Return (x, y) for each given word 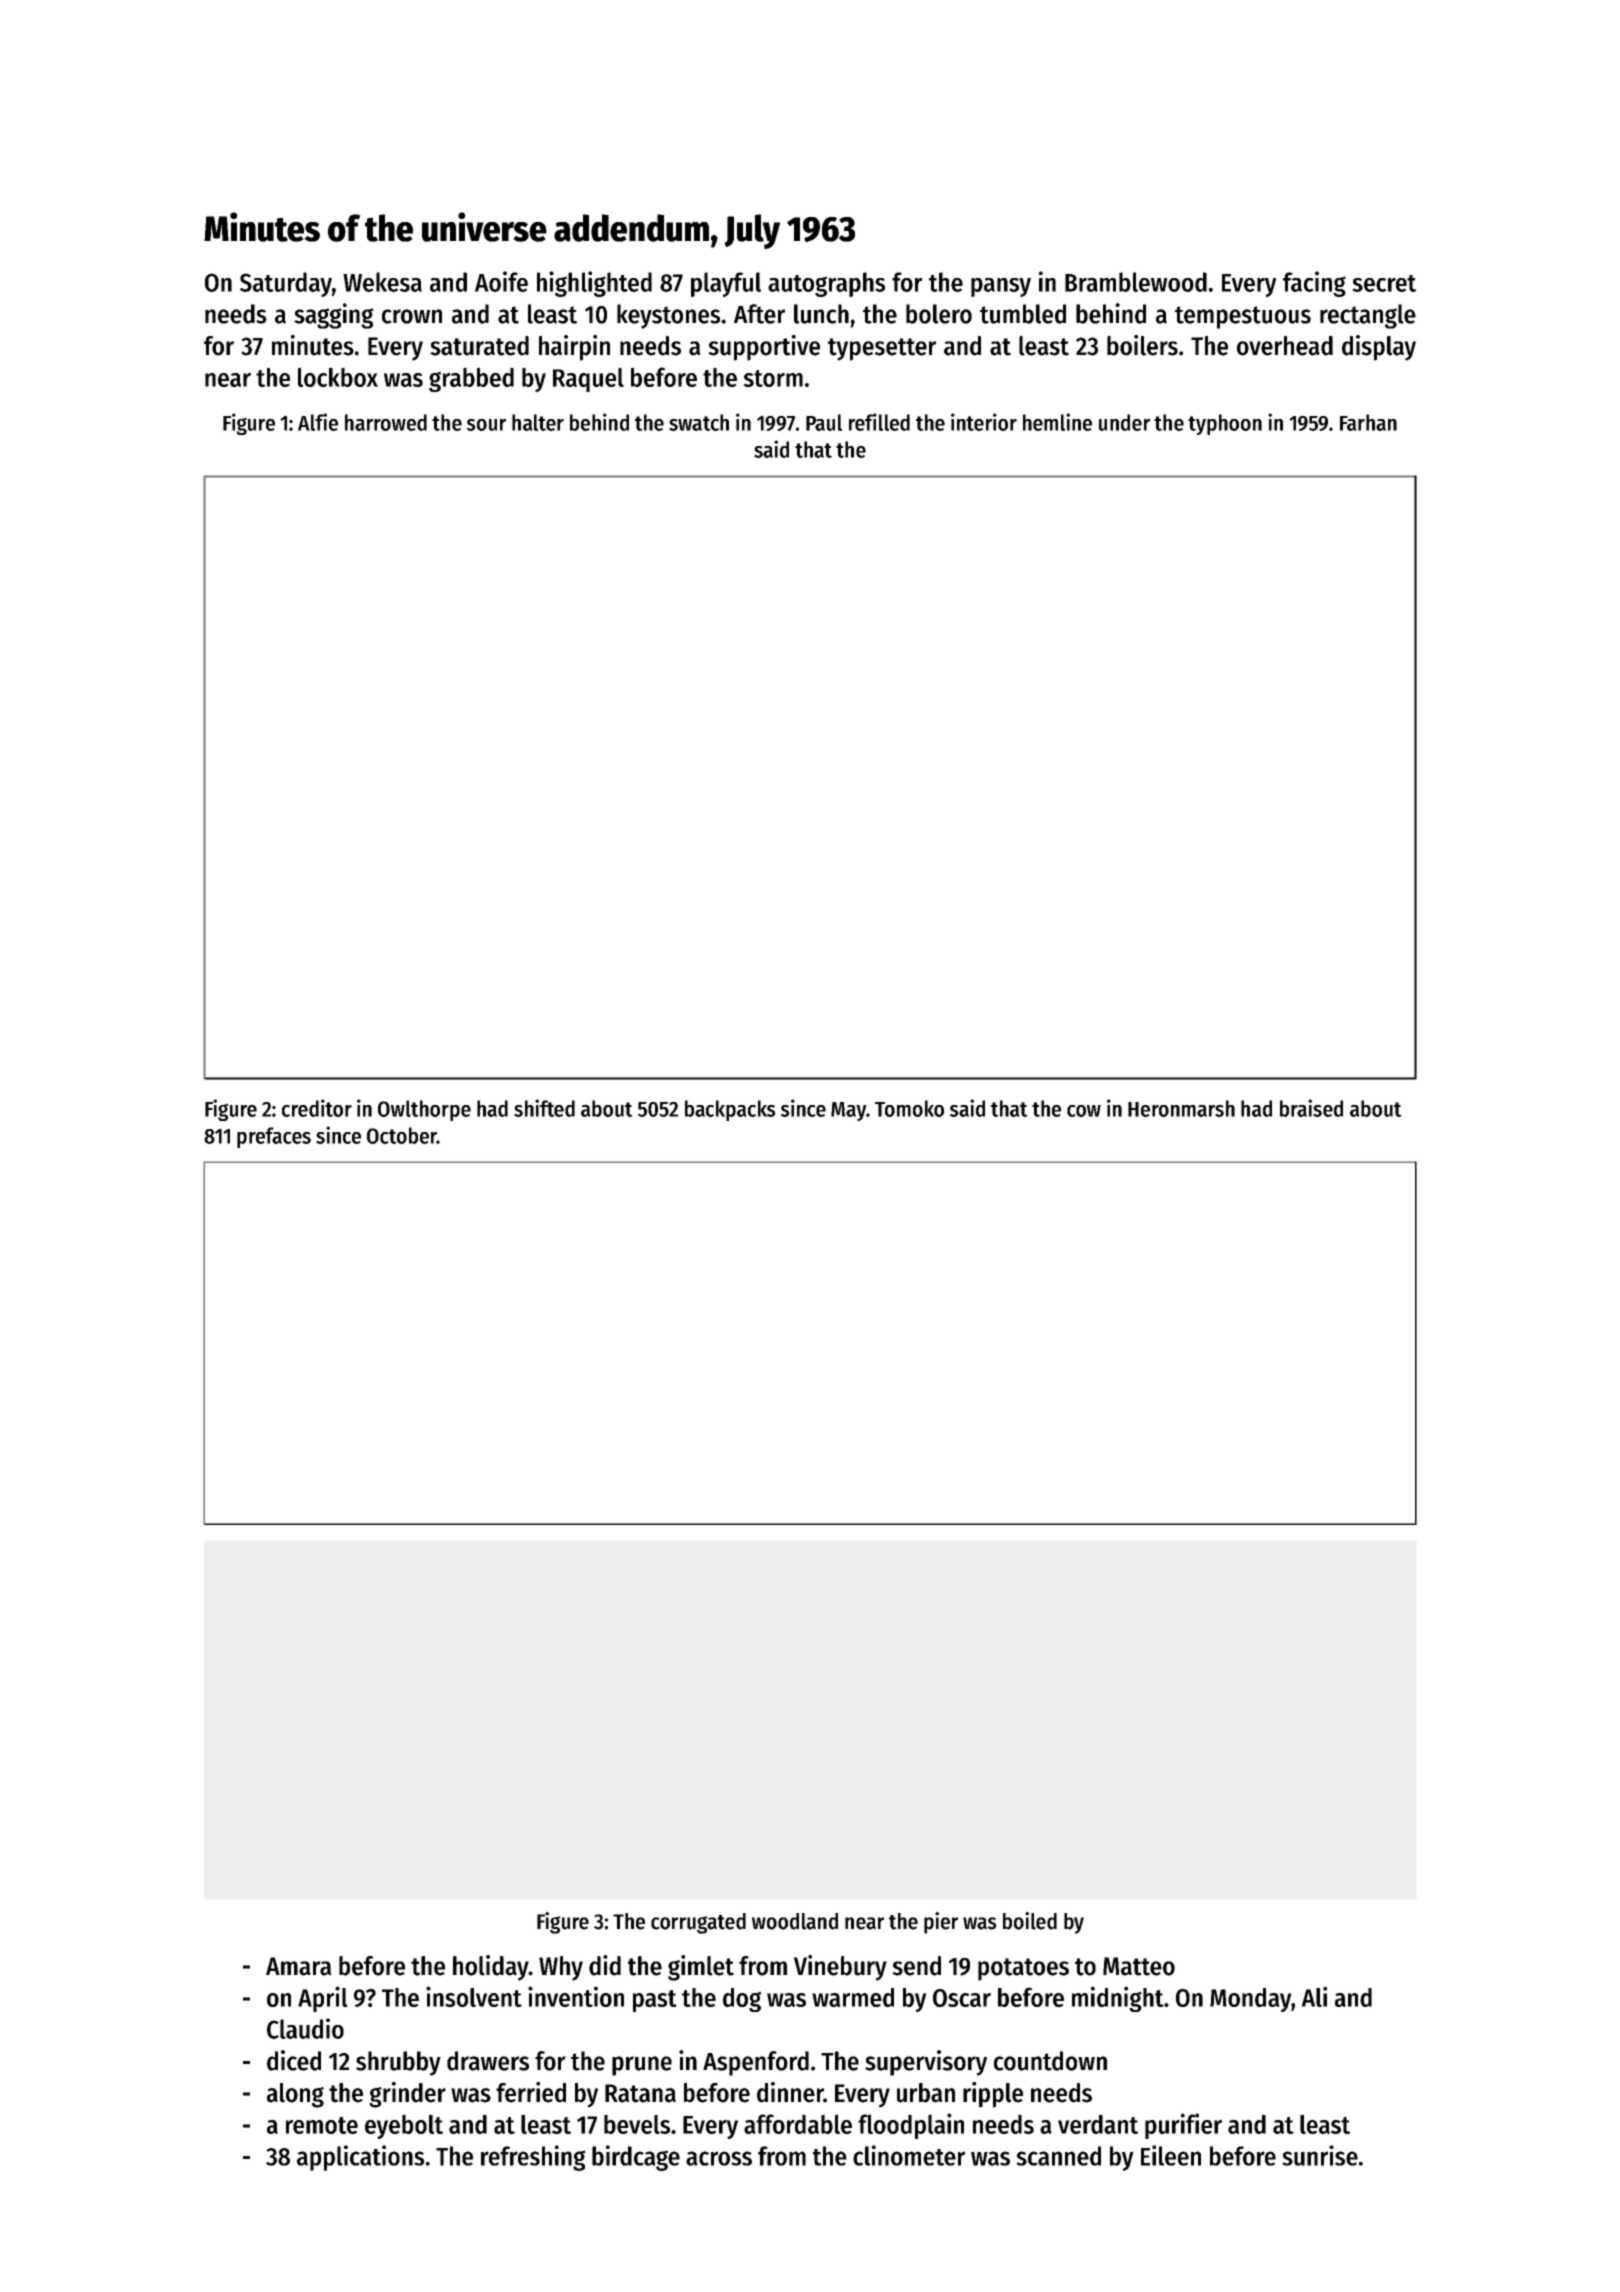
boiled (1030, 1921)
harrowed (386, 422)
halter (538, 422)
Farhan (1368, 422)
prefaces (274, 1137)
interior (984, 422)
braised (1311, 1108)
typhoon (1225, 424)
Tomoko (909, 1108)
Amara (298, 1966)
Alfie (318, 422)
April (323, 1999)
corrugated (698, 1923)
